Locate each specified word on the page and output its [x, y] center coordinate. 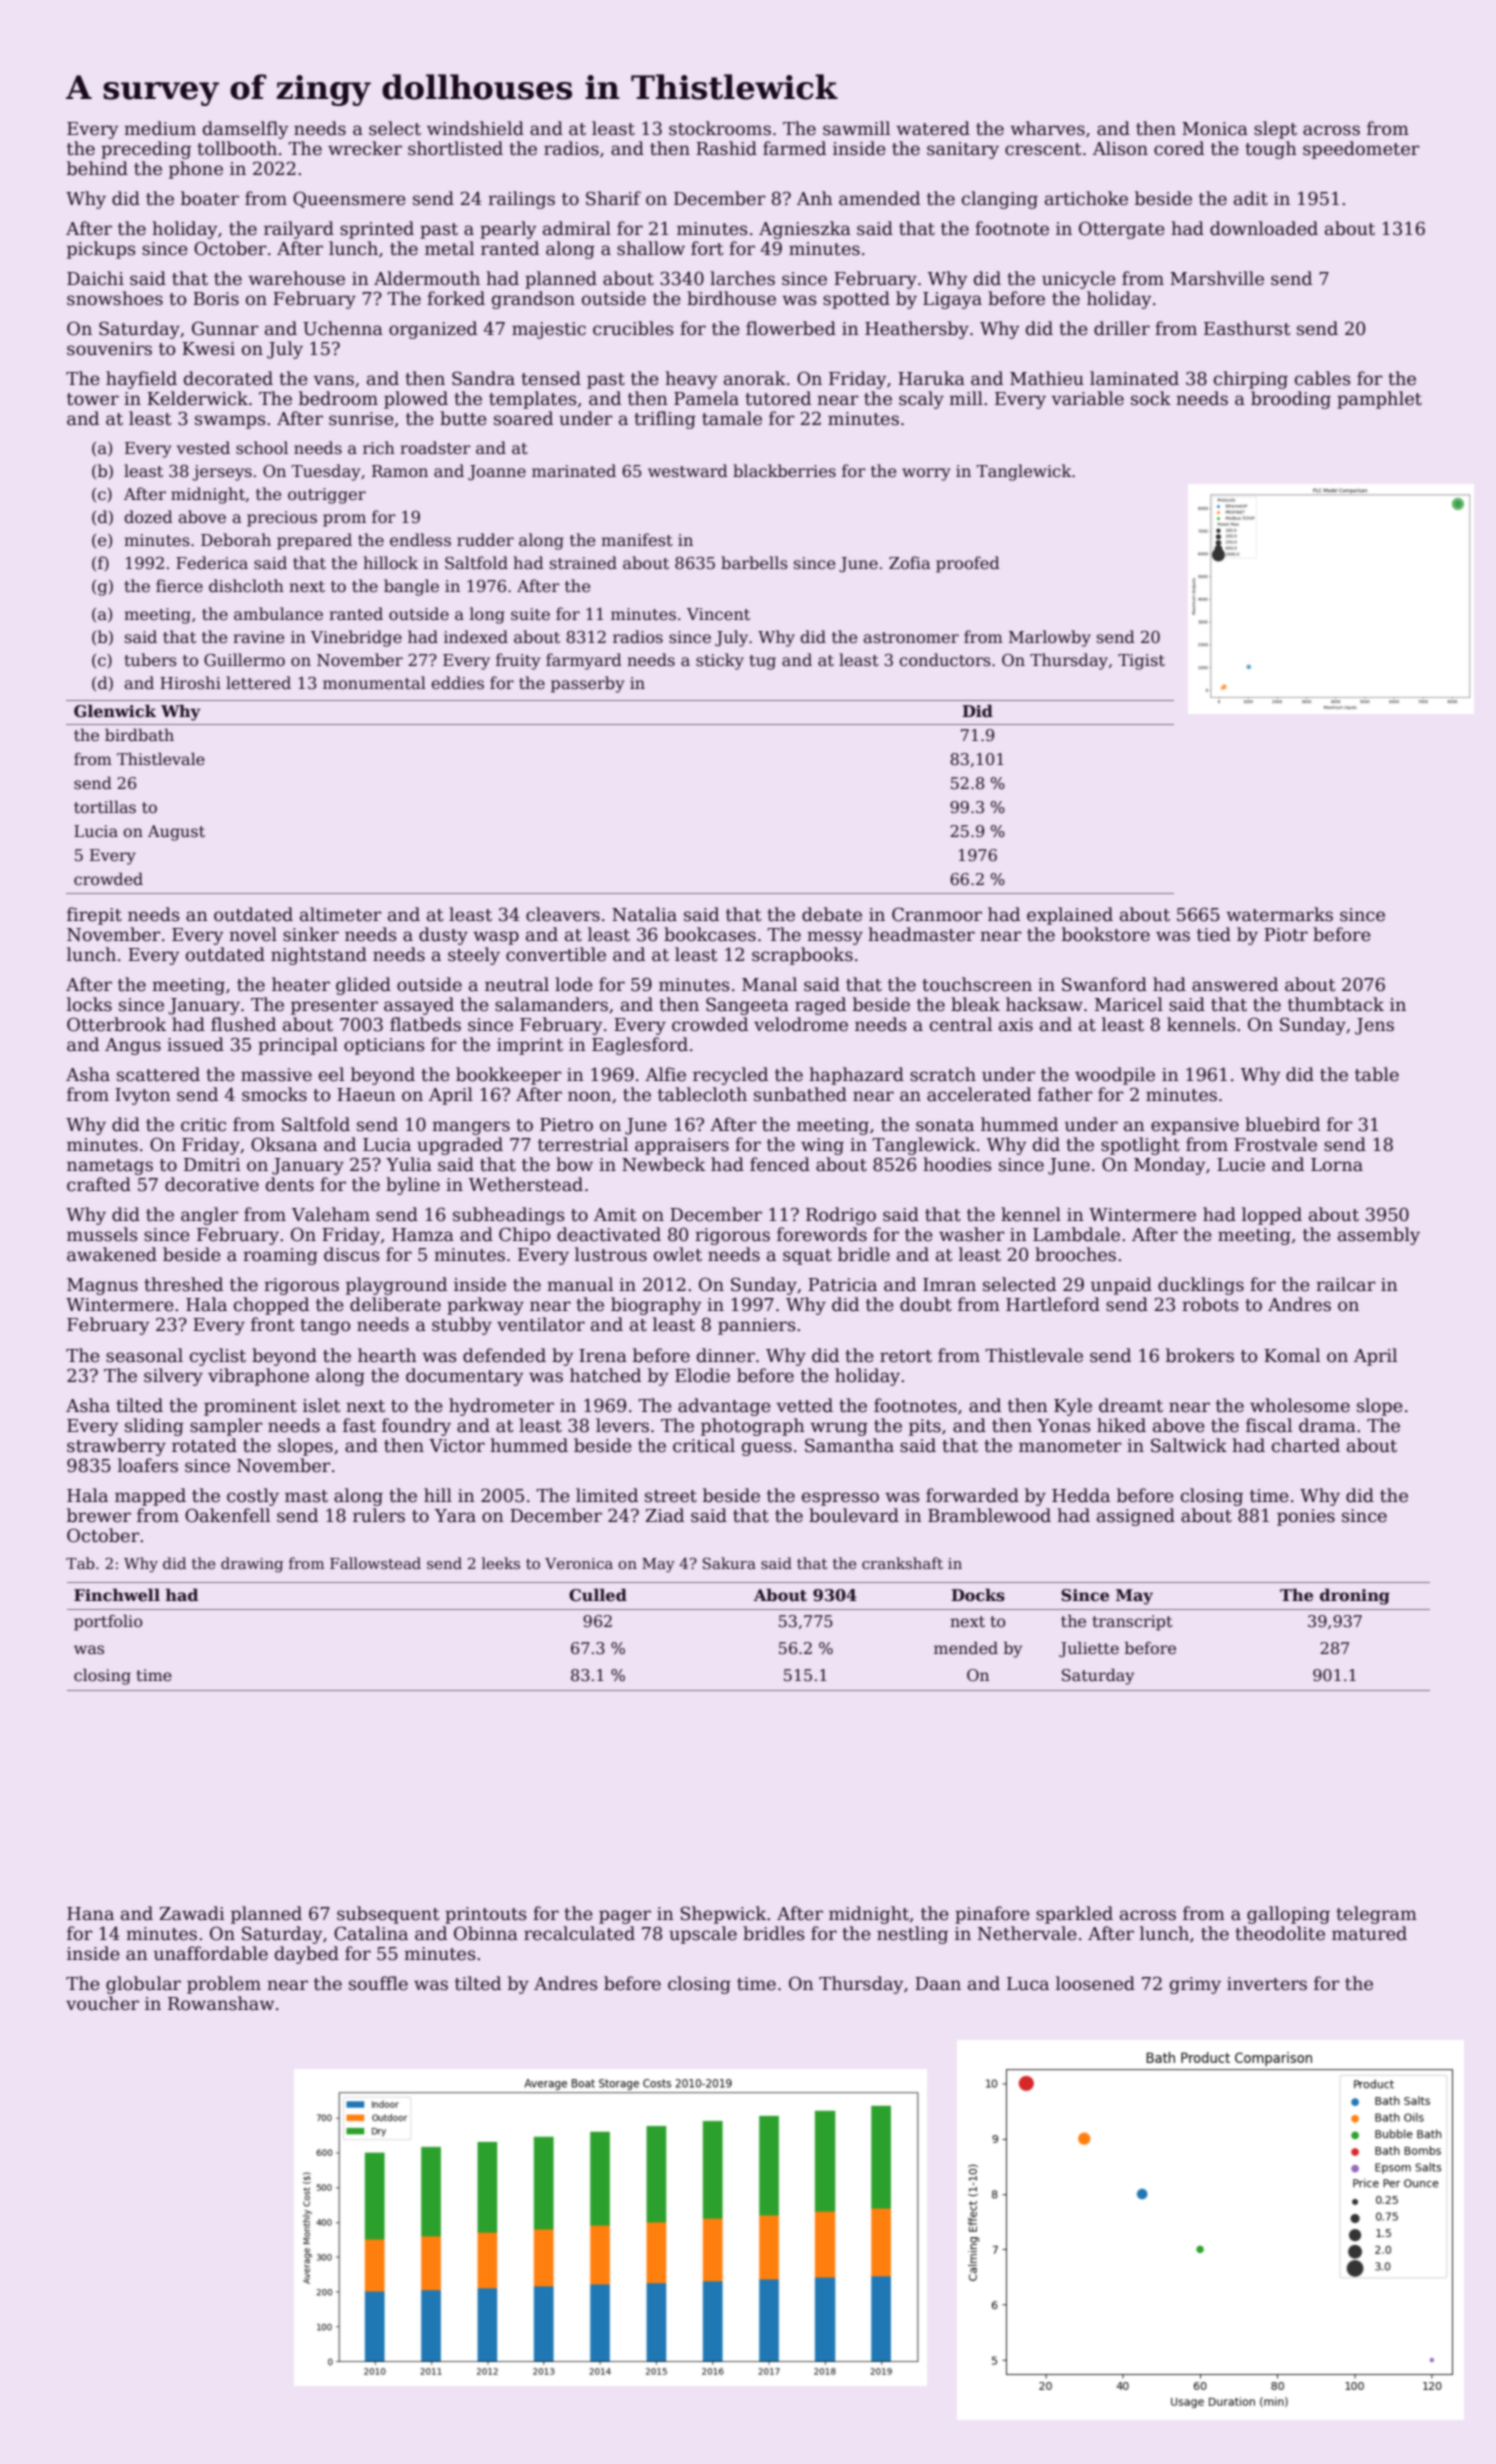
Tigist [1141, 662]
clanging [1000, 200]
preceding [146, 150]
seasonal [144, 1355]
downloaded [1264, 228]
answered [1235, 984]
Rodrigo [841, 1216]
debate [832, 914]
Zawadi [192, 1913]
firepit [94, 916]
